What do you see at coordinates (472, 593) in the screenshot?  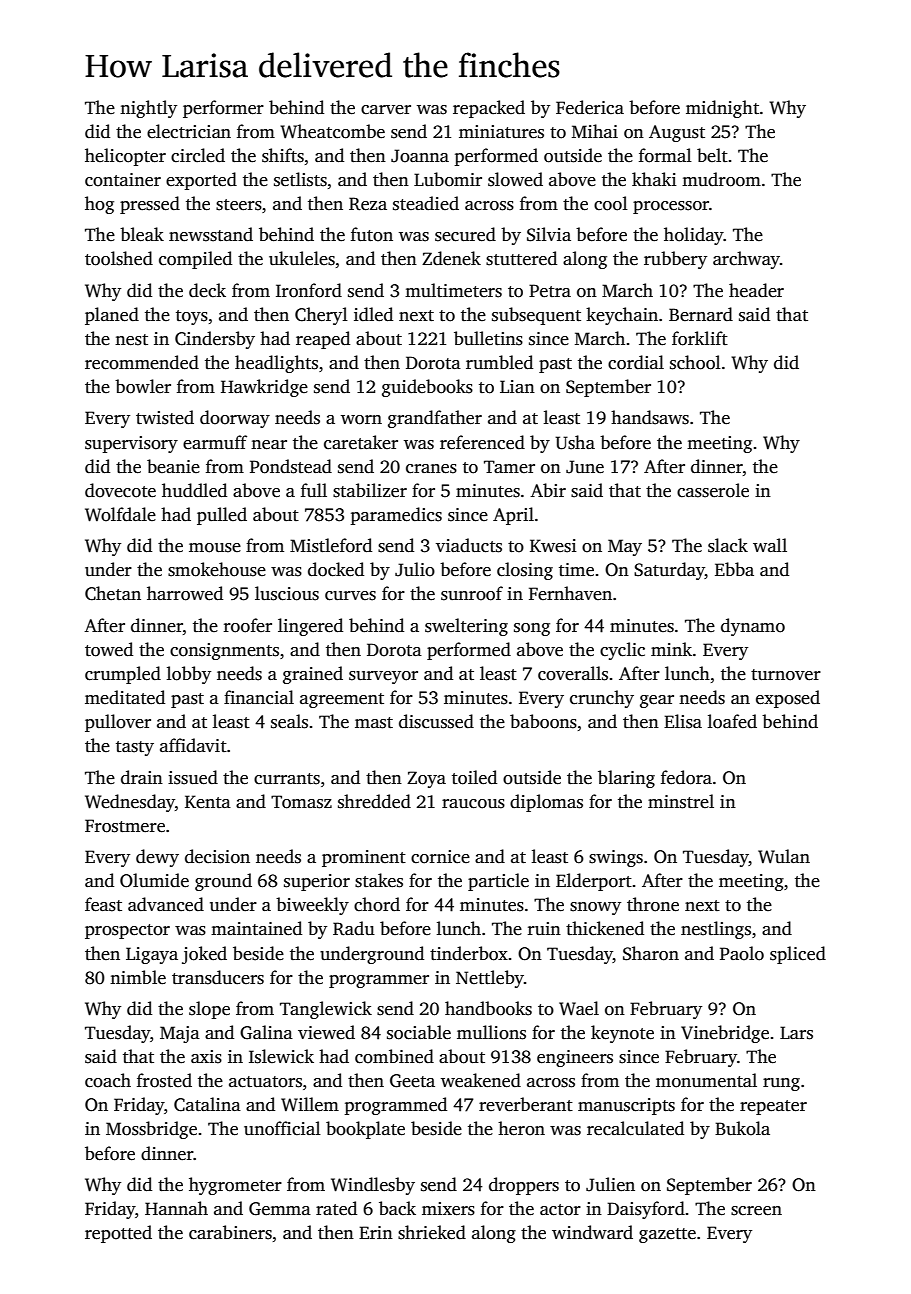 I see `sunroof` at bounding box center [472, 593].
